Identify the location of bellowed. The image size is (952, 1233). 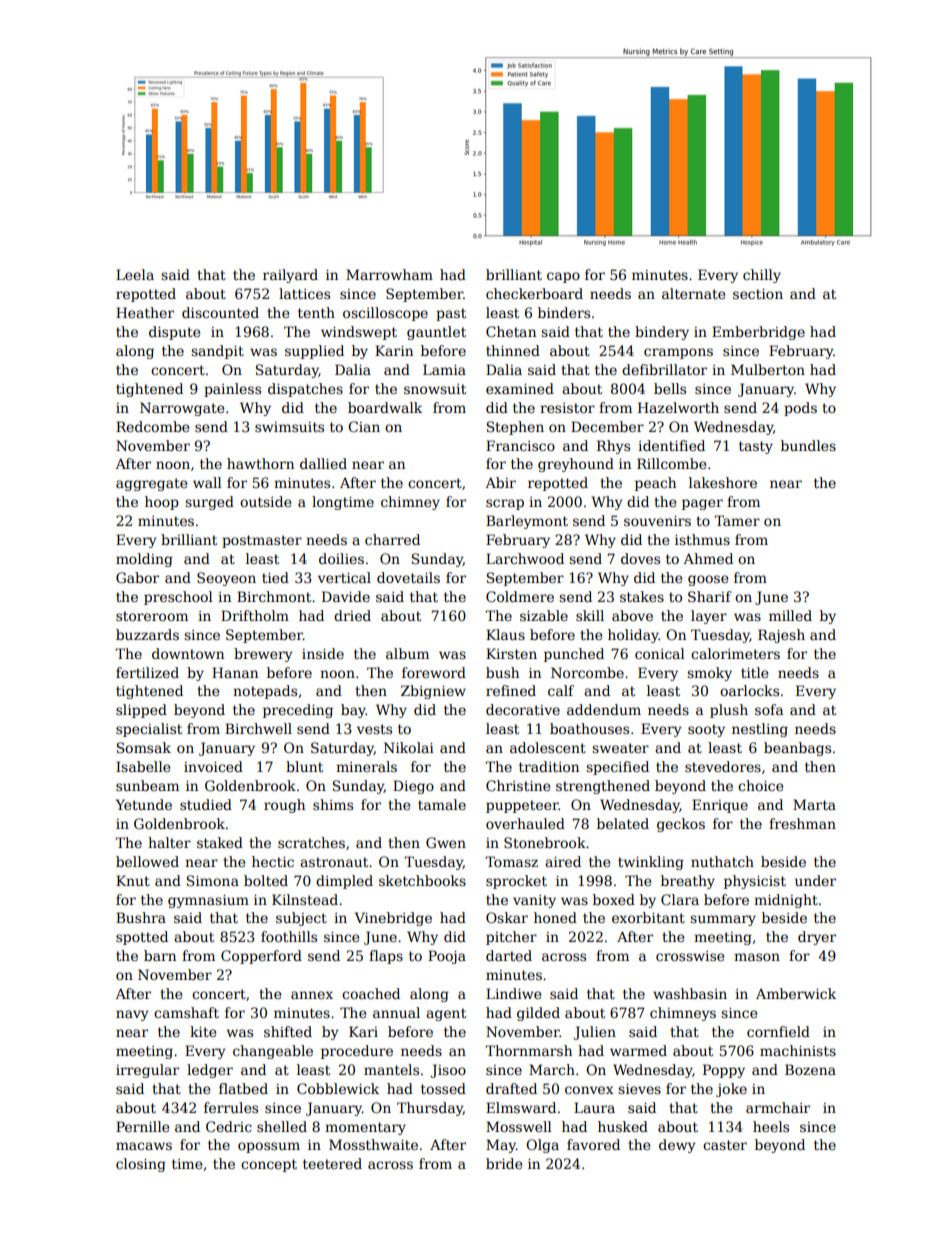
(147, 861).
